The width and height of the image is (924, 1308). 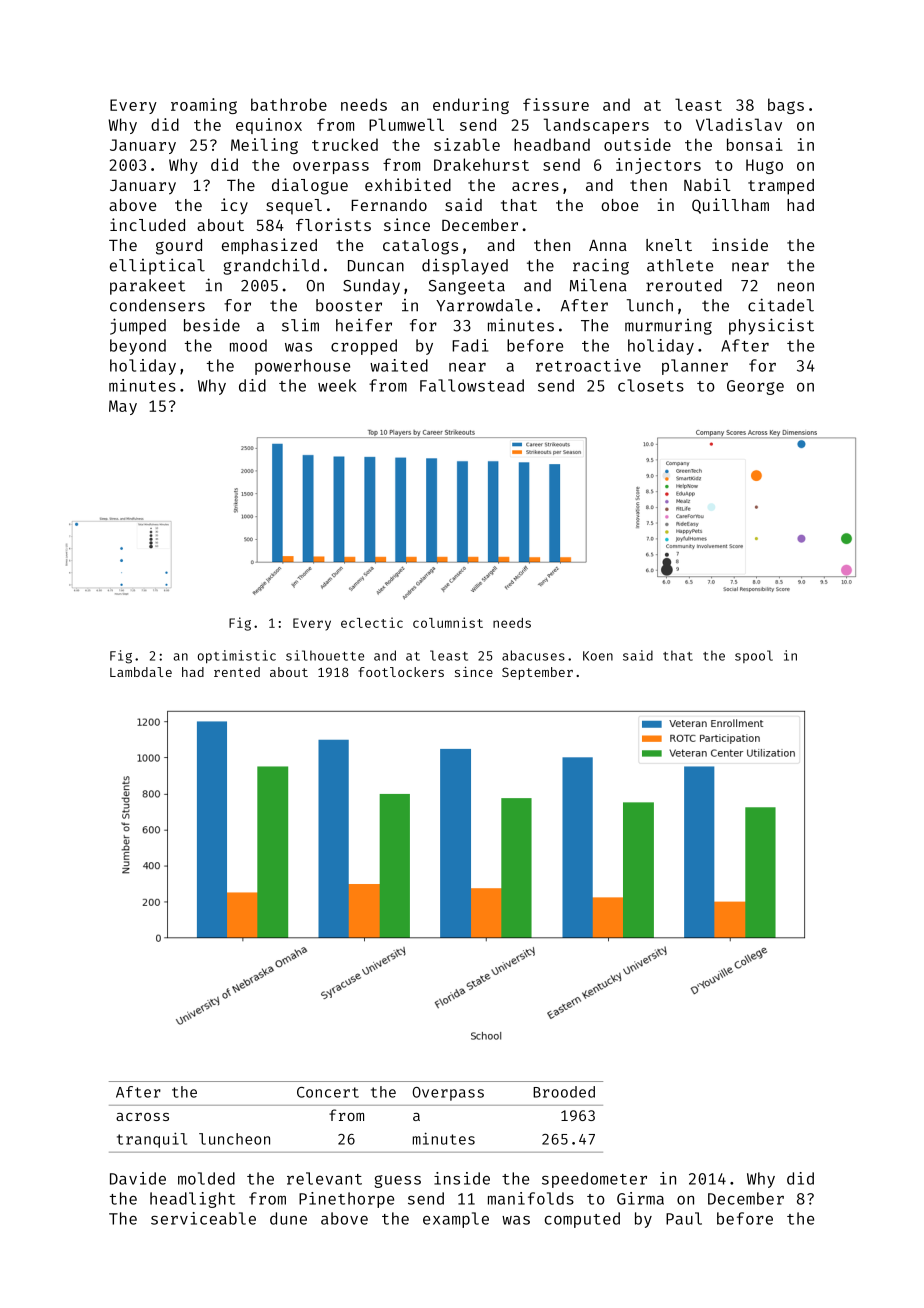 I want to click on tranquil, so click(x=152, y=1140).
